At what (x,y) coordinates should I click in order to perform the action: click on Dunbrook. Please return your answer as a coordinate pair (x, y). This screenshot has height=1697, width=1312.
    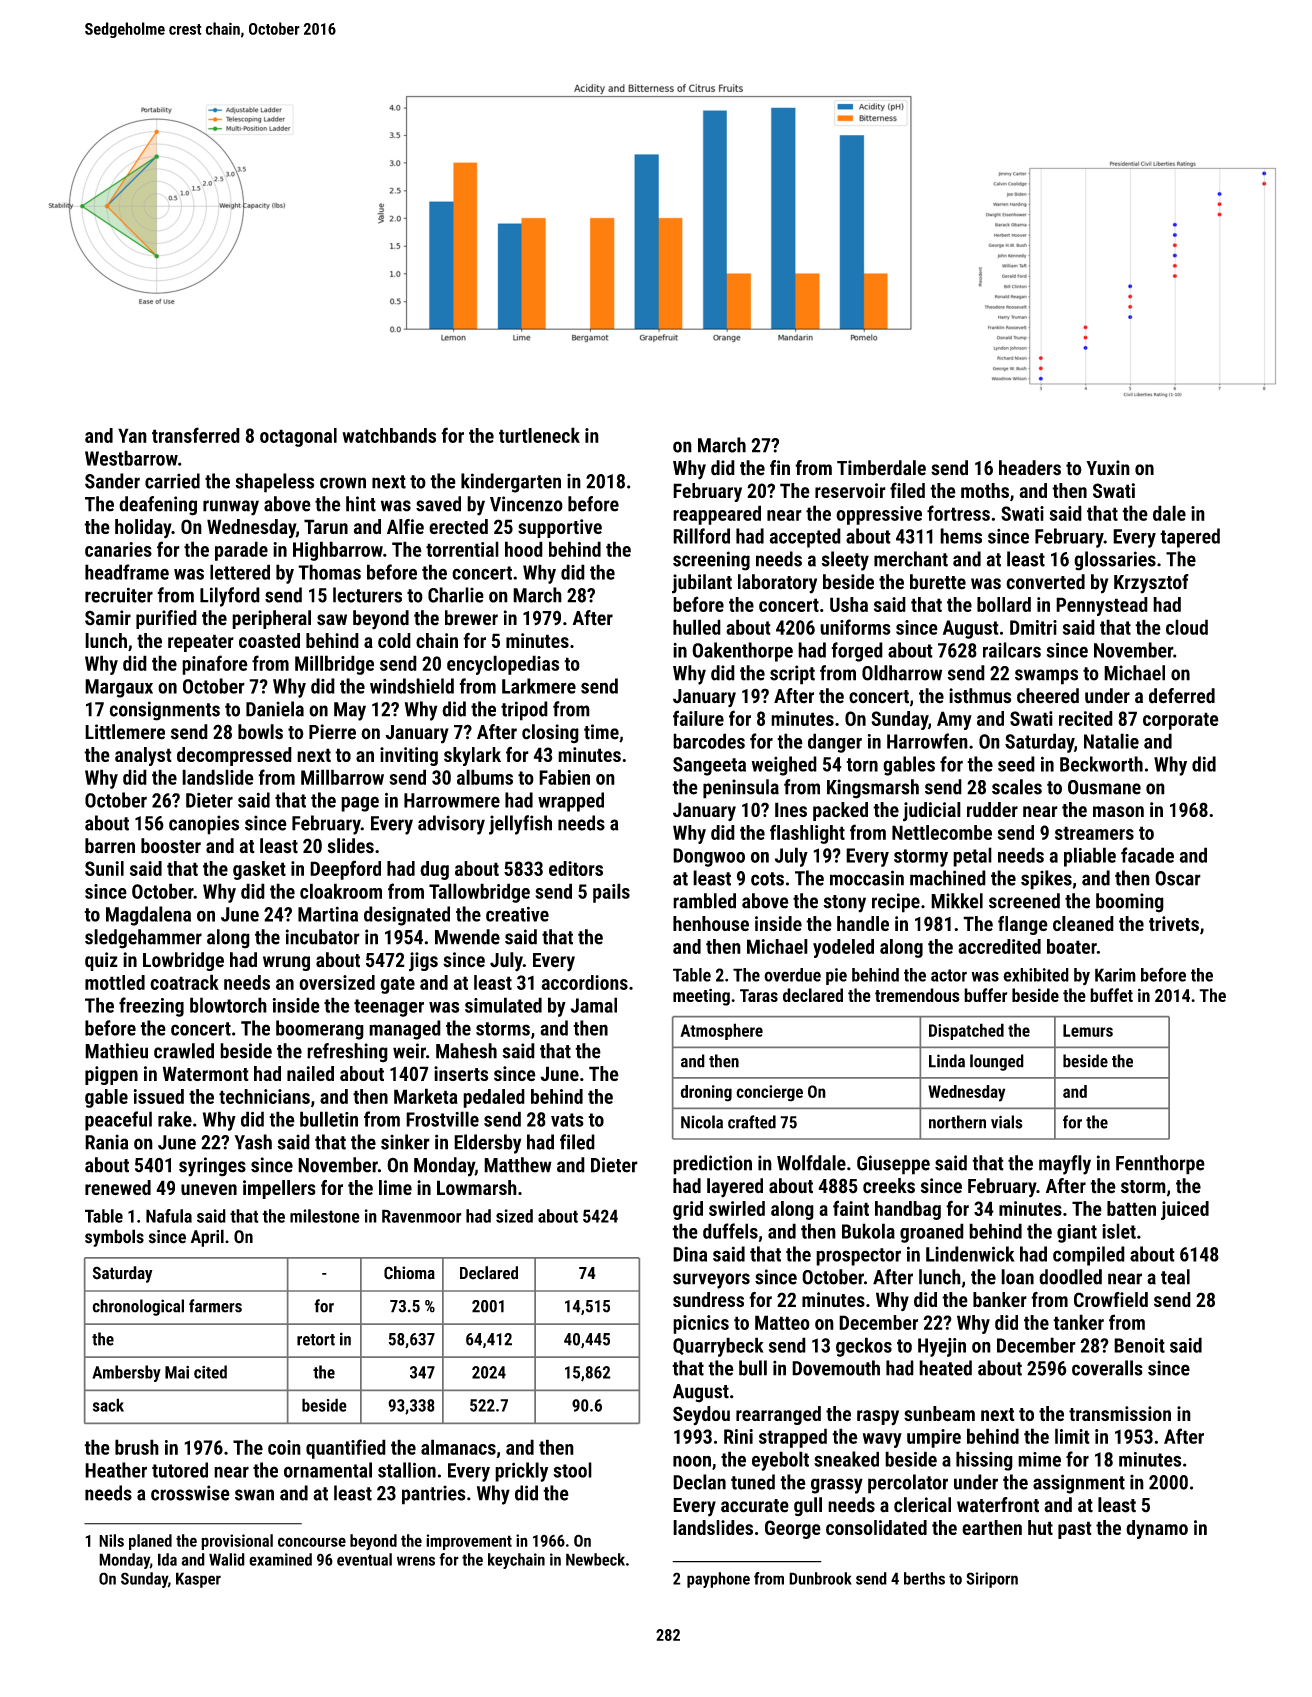
    Looking at the image, I should click on (820, 1578).
